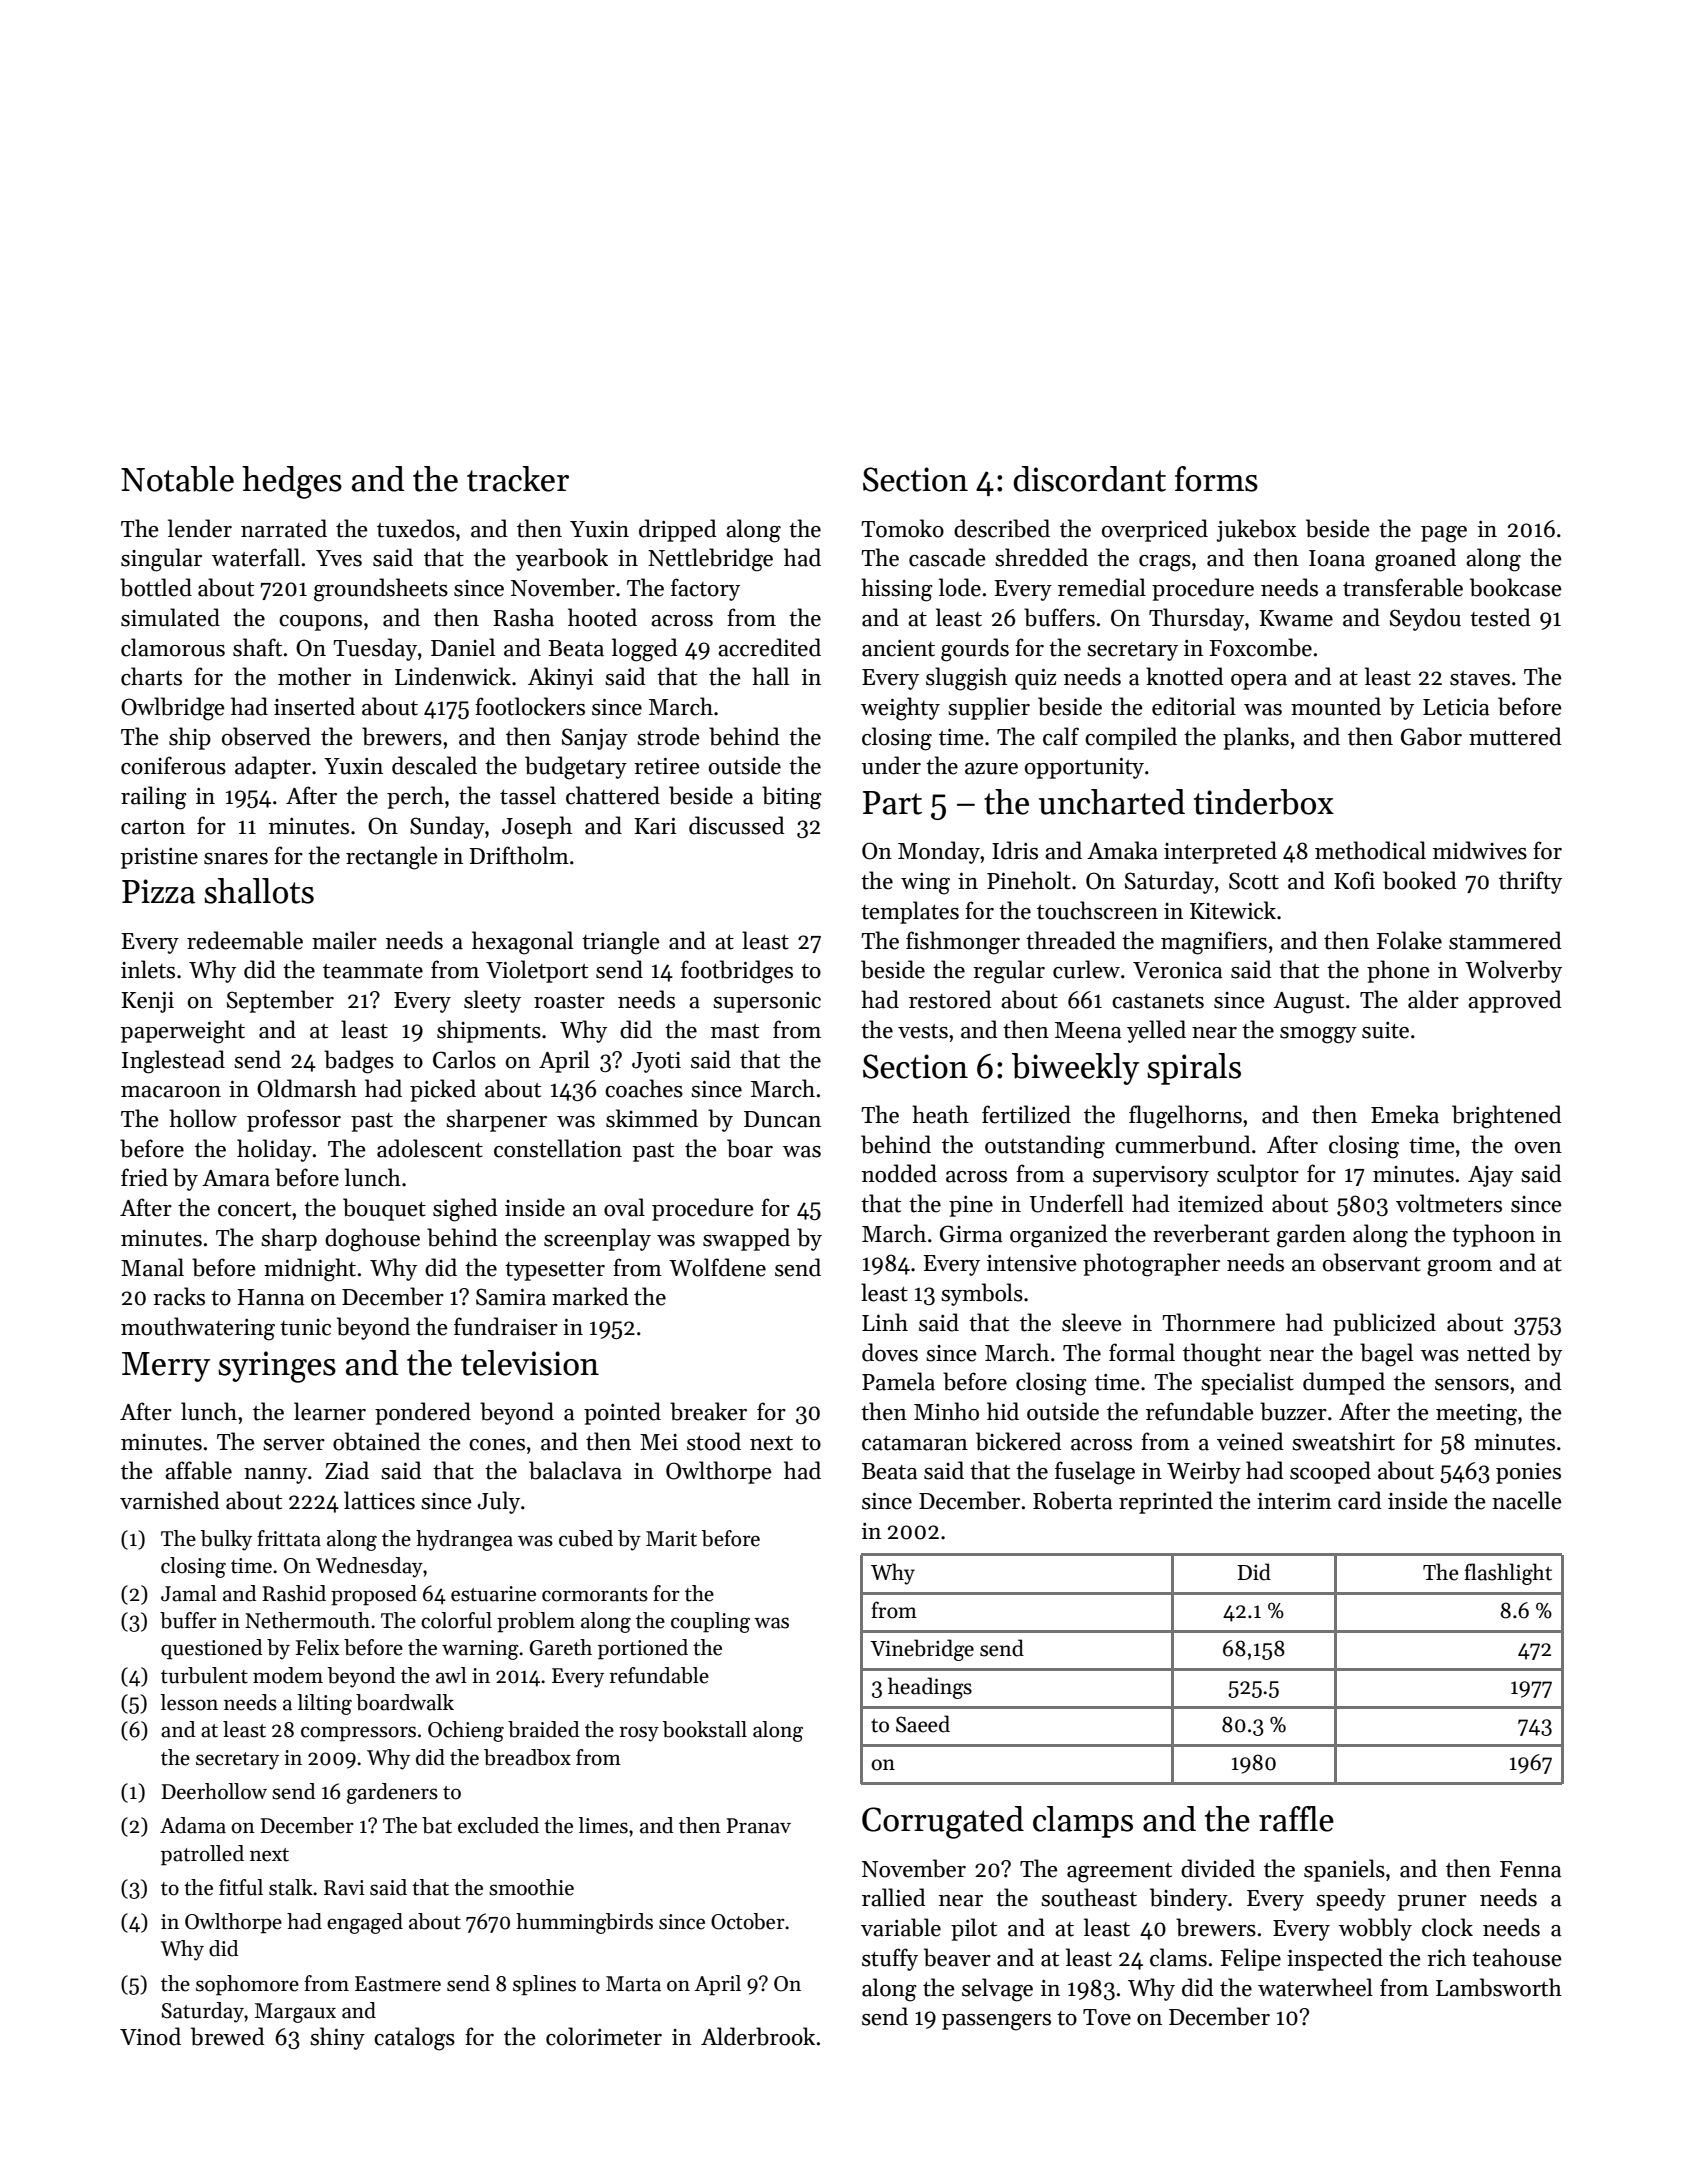  I want to click on proposed, so click(374, 1595).
